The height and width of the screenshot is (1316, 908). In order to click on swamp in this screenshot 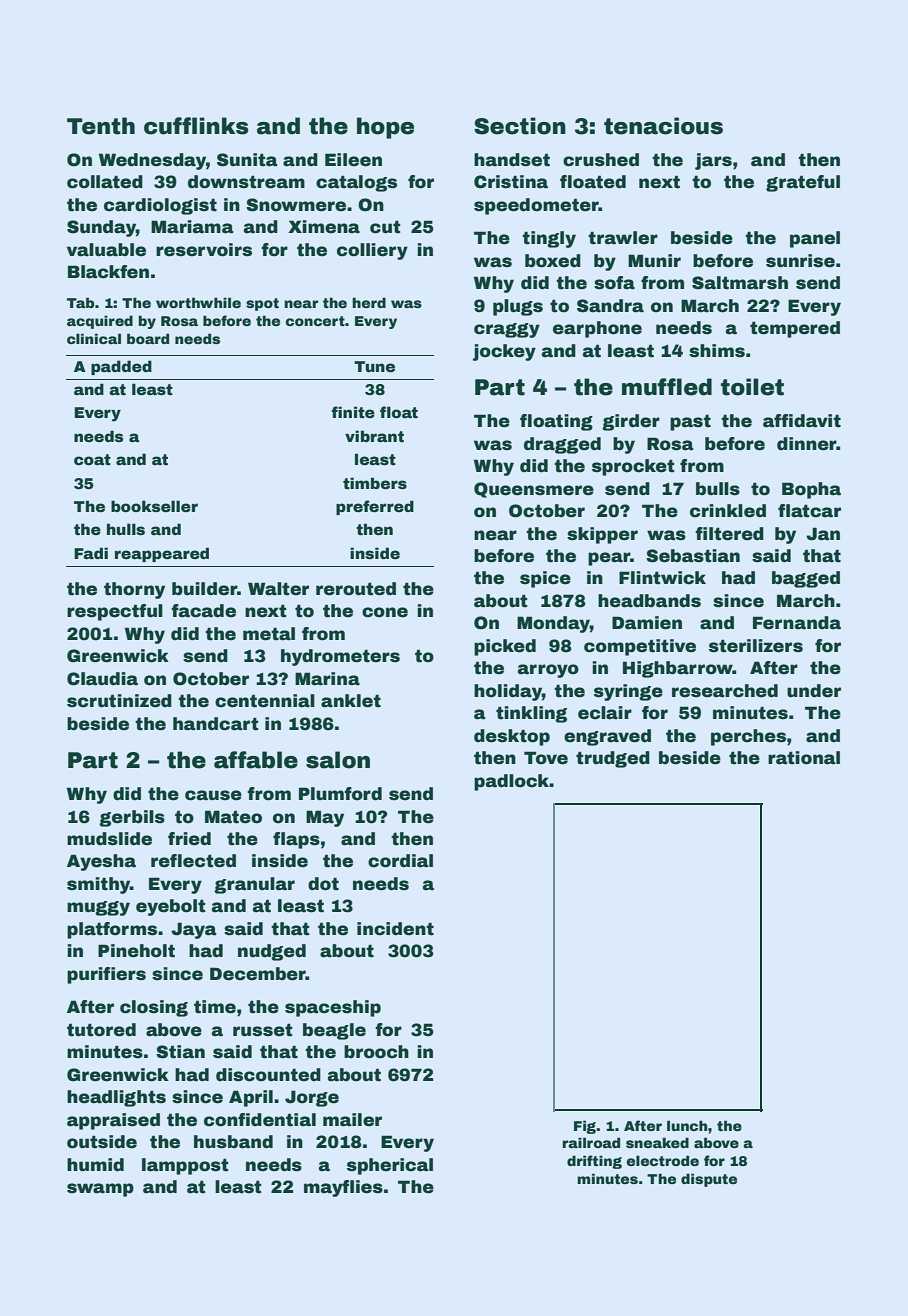, I will do `click(100, 1190)`.
